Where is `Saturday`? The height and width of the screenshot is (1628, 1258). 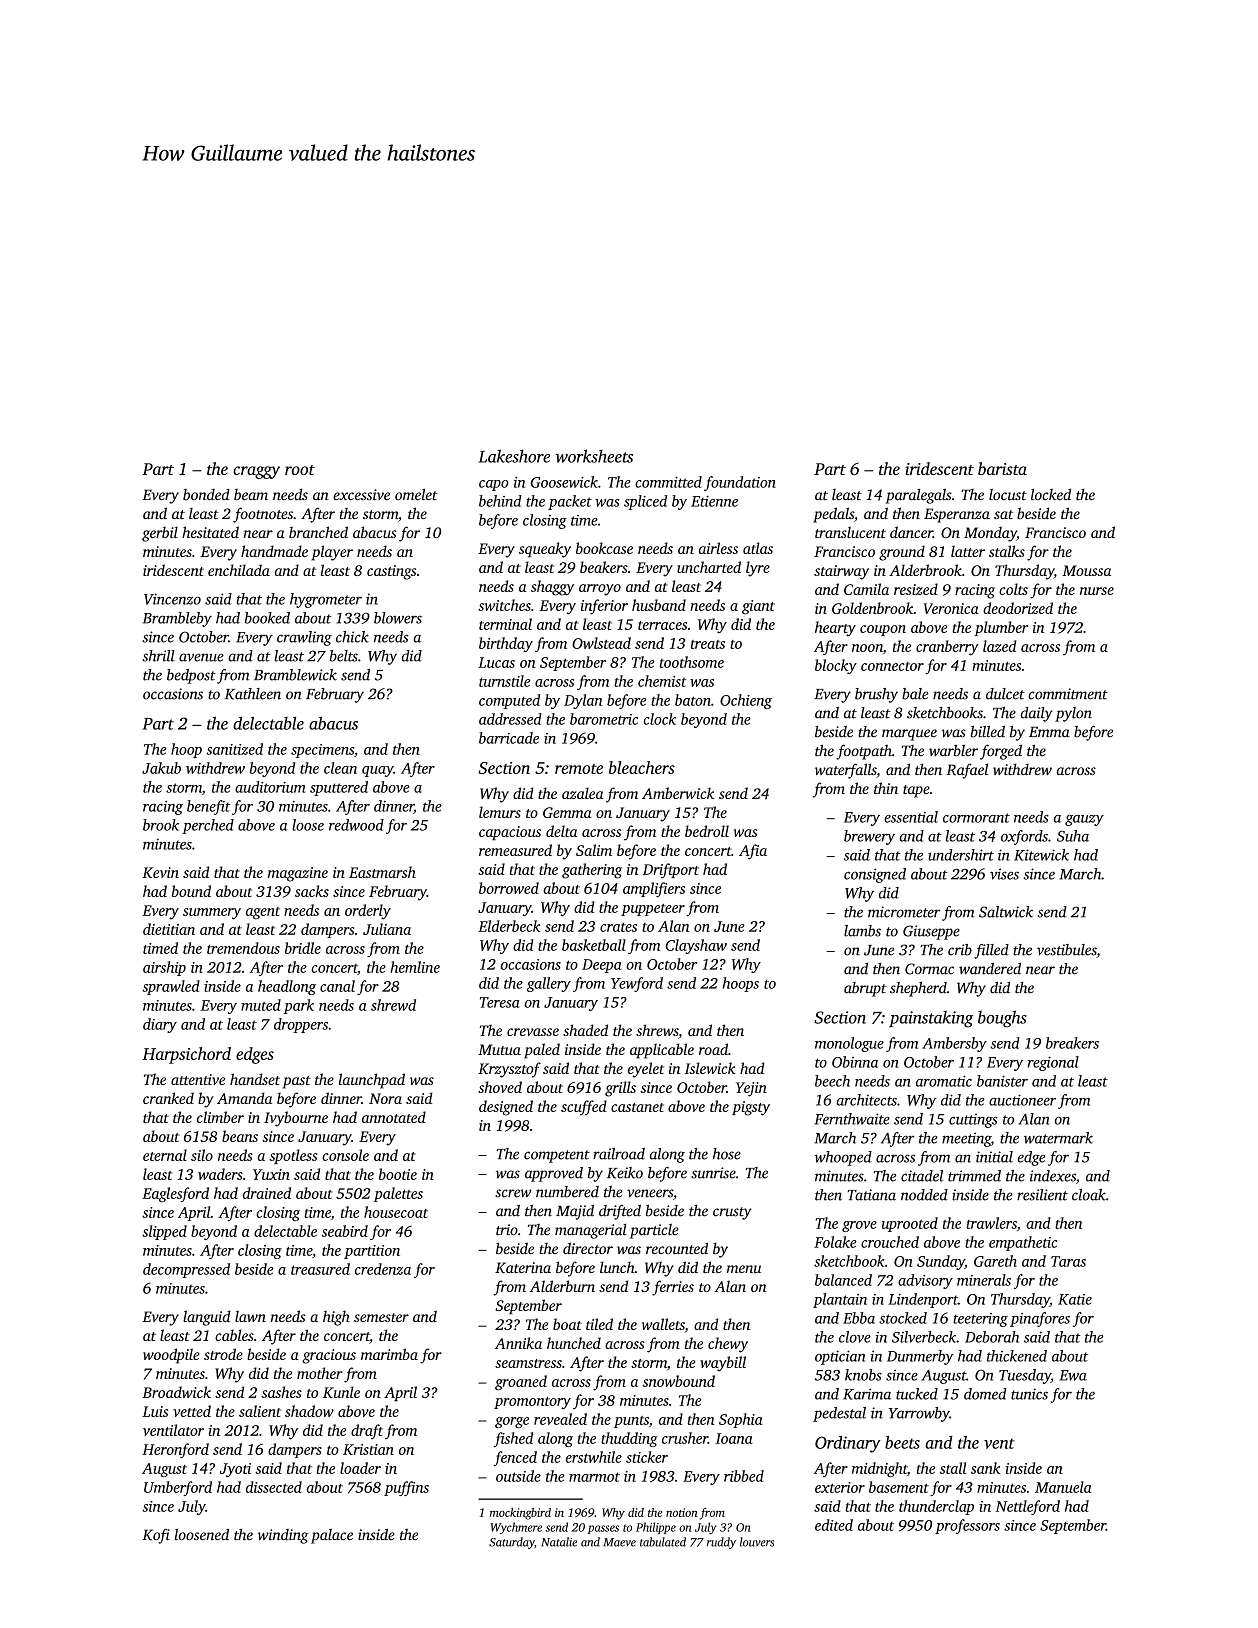
Saturday is located at coordinates (511, 1543).
